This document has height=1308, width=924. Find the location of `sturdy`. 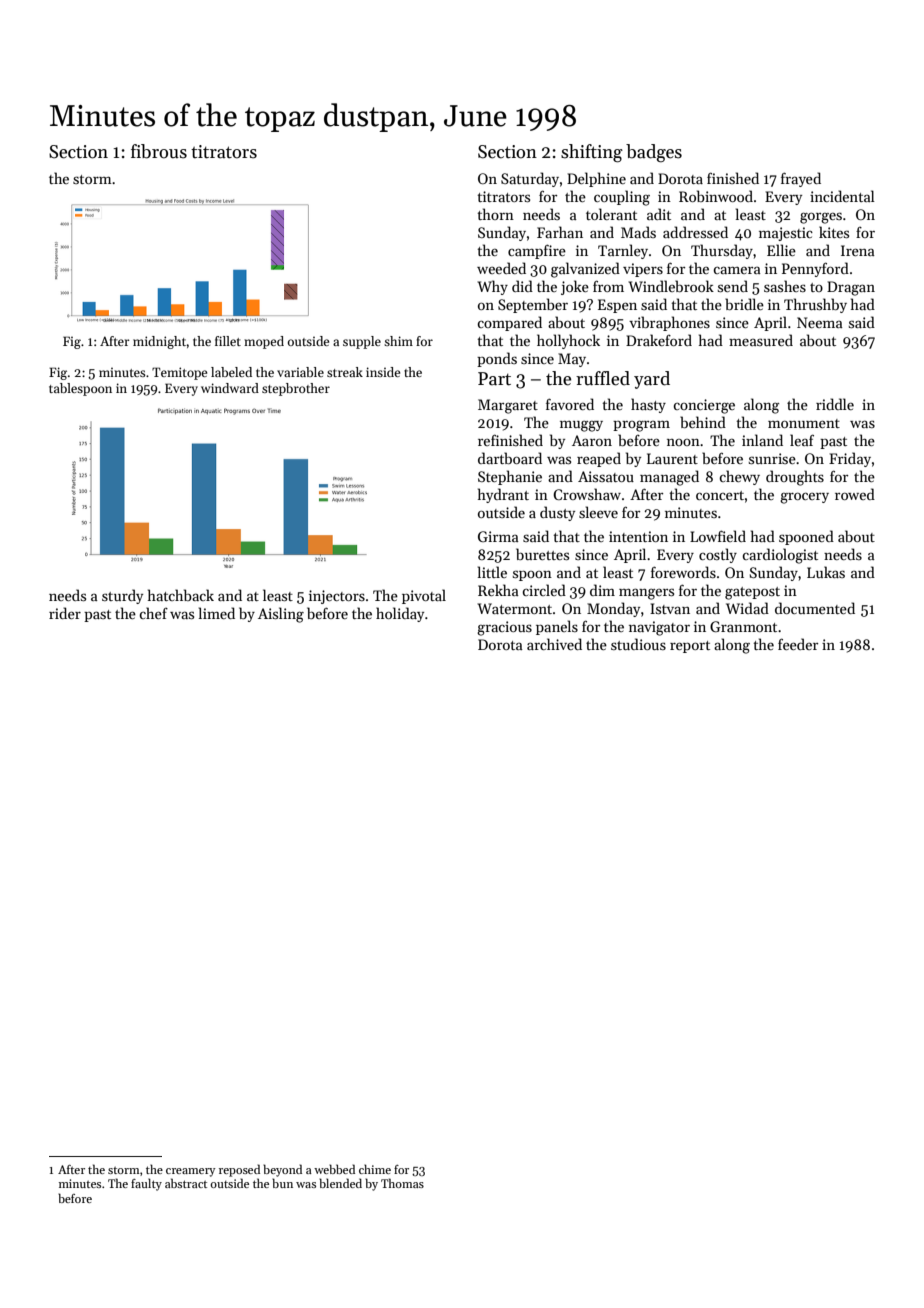

sturdy is located at coordinates (122, 596).
